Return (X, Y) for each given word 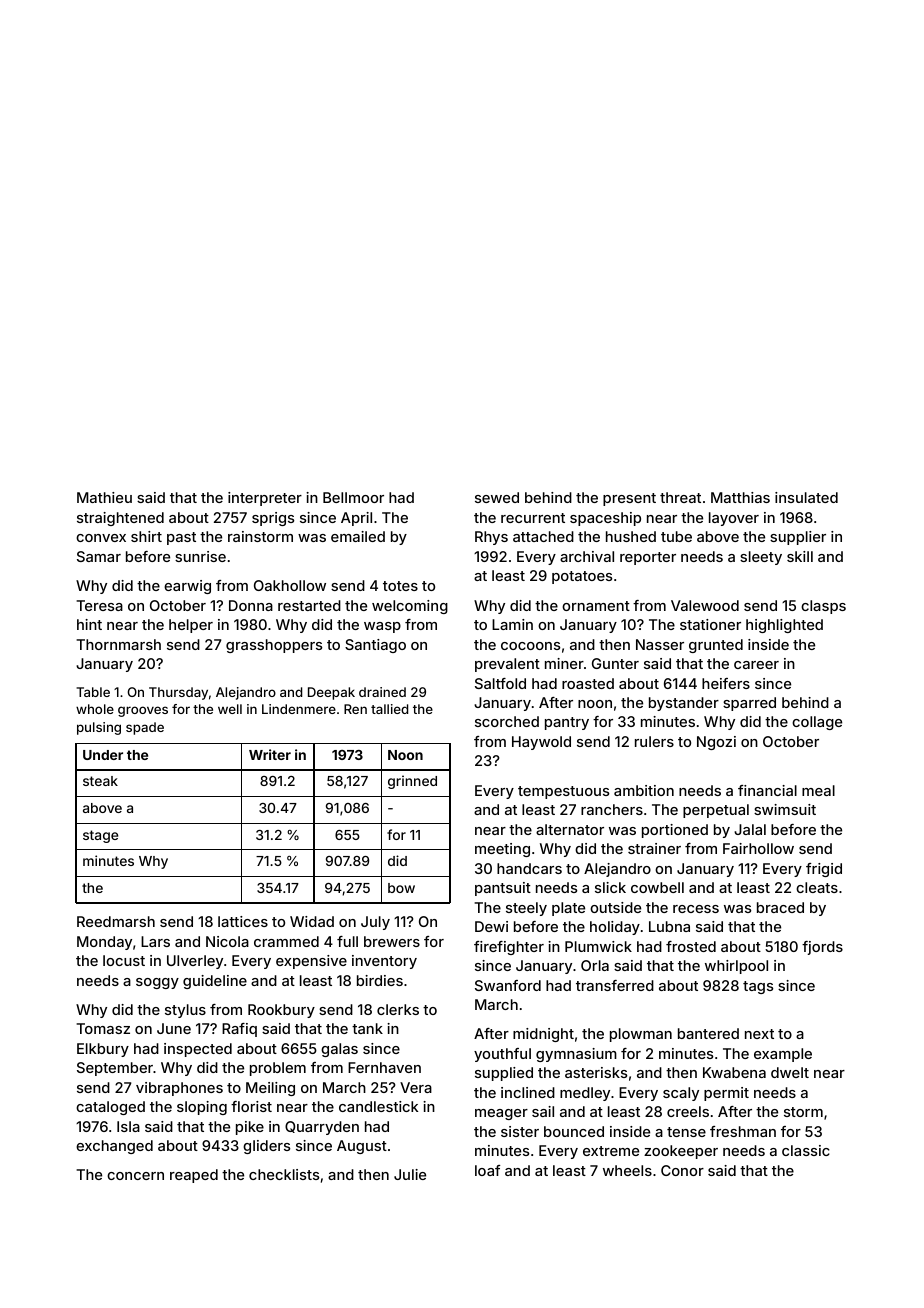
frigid (824, 870)
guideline (215, 982)
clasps (823, 607)
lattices (243, 921)
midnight (543, 1035)
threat (680, 497)
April (356, 519)
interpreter (265, 499)
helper (191, 626)
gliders (266, 1147)
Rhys (491, 538)
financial (767, 790)
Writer (270, 754)
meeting (502, 850)
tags (758, 987)
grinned (412, 782)
